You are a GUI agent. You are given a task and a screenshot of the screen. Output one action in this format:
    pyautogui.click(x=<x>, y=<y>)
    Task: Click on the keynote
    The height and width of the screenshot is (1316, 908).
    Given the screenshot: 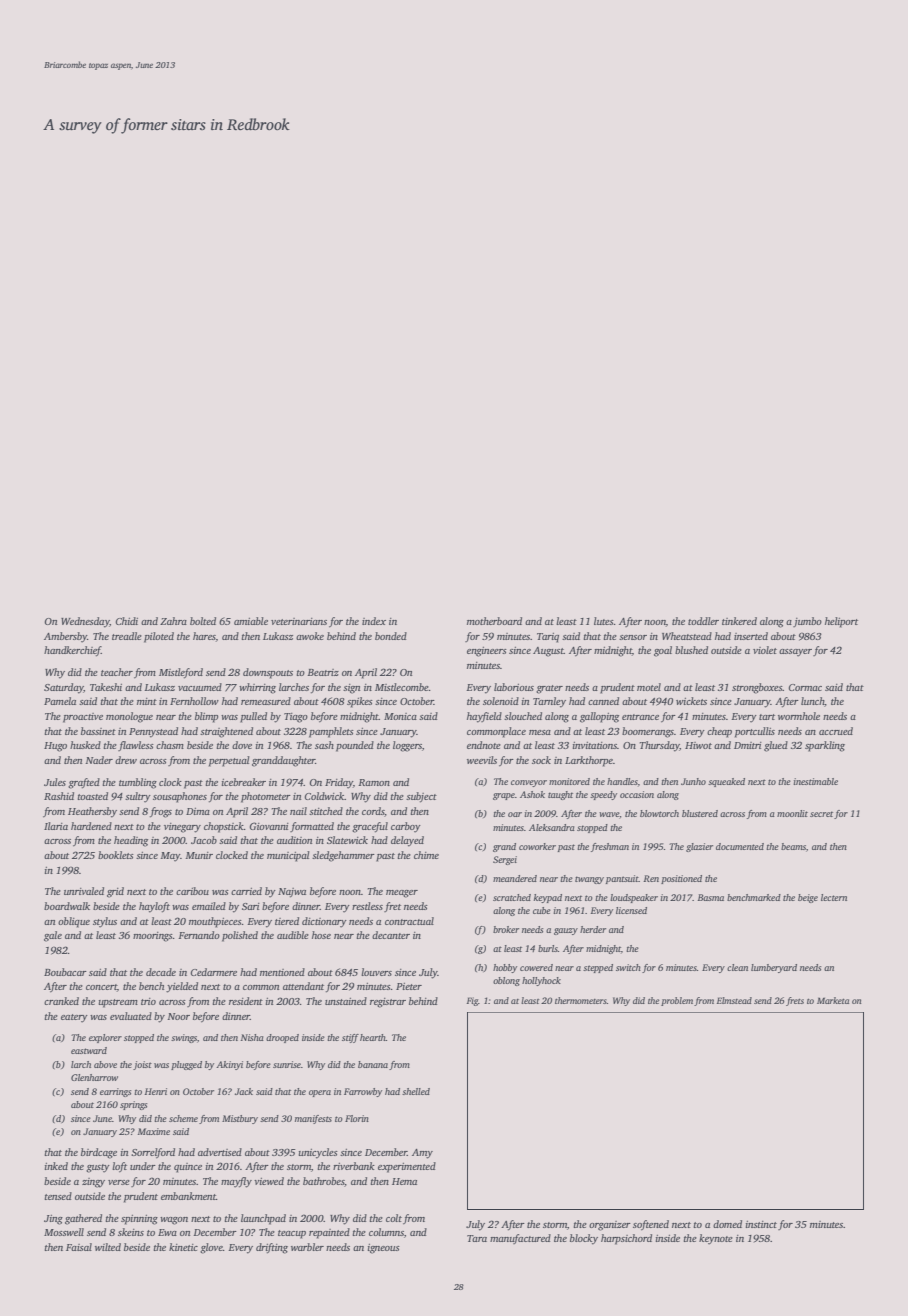 What is the action you would take?
    pyautogui.click(x=716, y=1239)
